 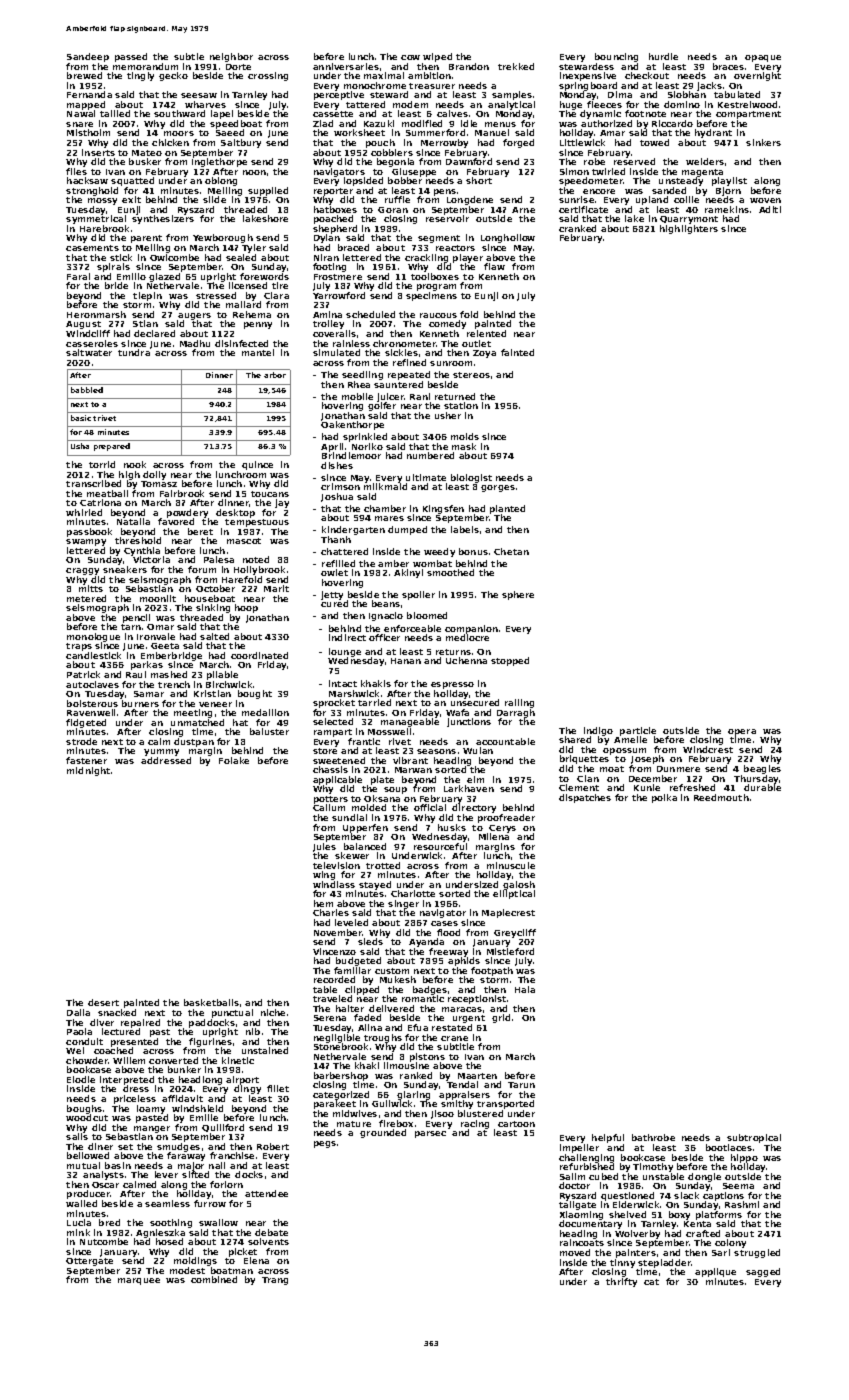 I want to click on fainted, so click(x=517, y=352).
